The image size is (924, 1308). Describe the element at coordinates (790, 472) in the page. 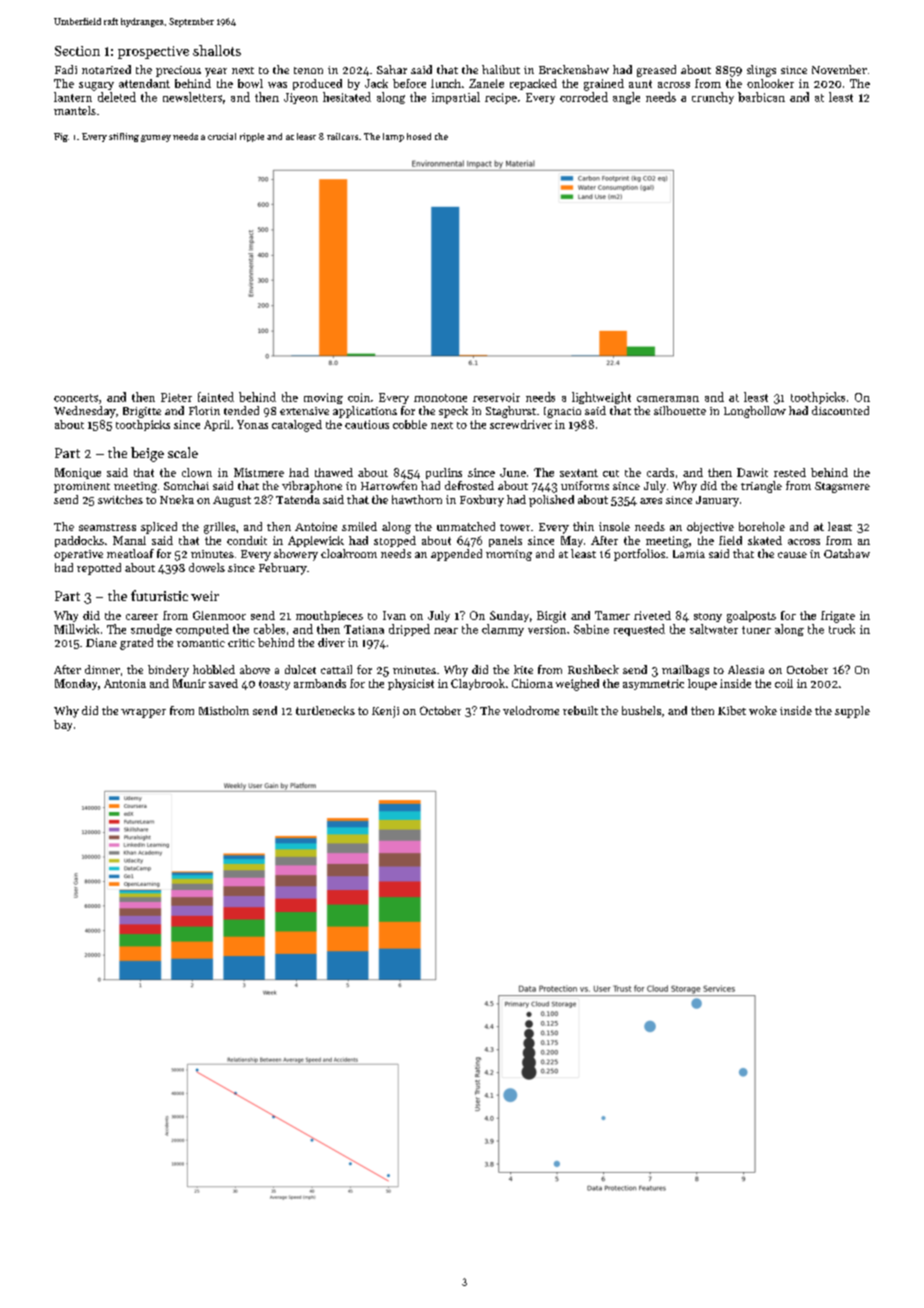

I see `rested` at that location.
